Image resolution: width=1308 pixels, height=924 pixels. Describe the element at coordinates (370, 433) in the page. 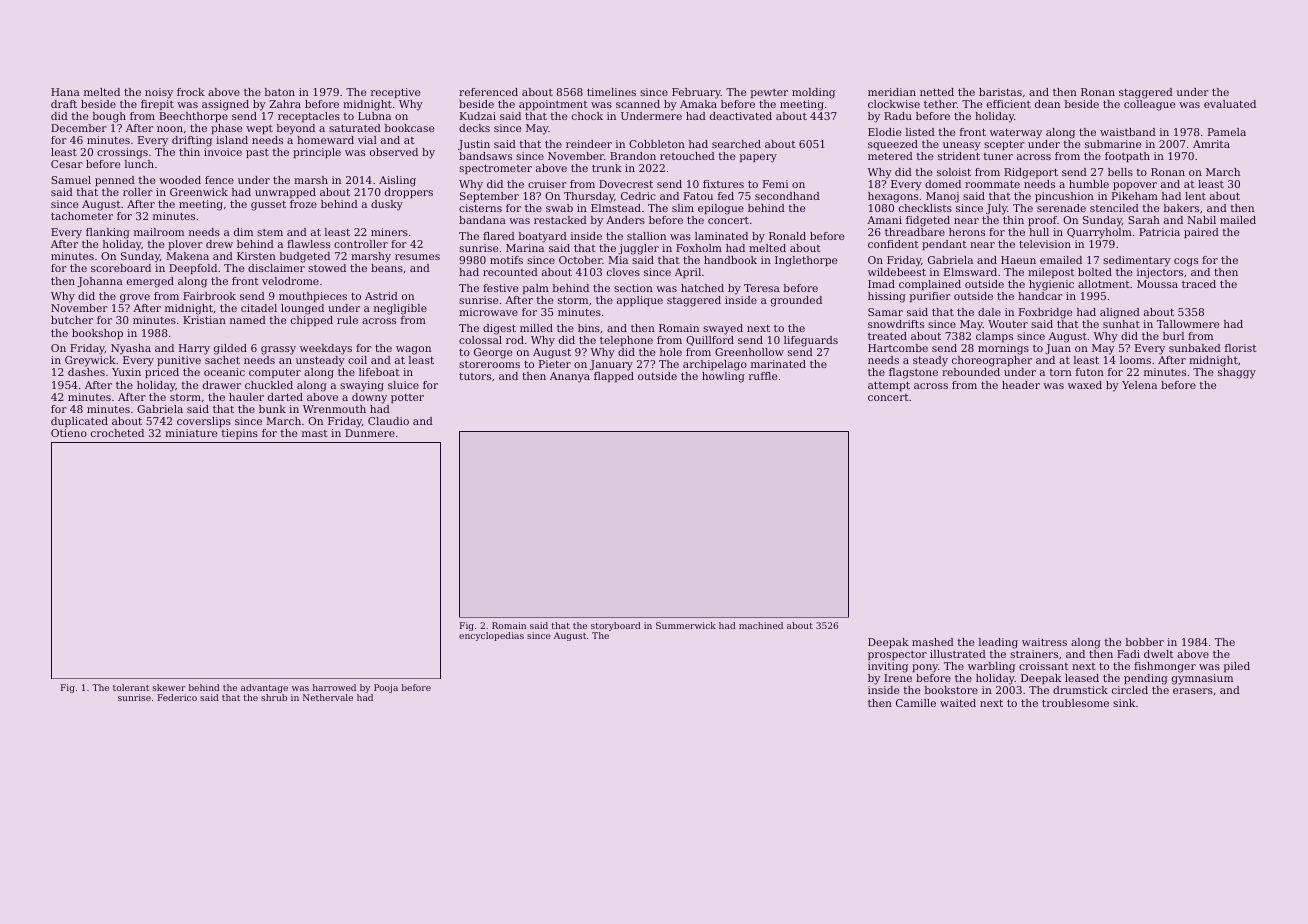

I see `Dunmere` at that location.
